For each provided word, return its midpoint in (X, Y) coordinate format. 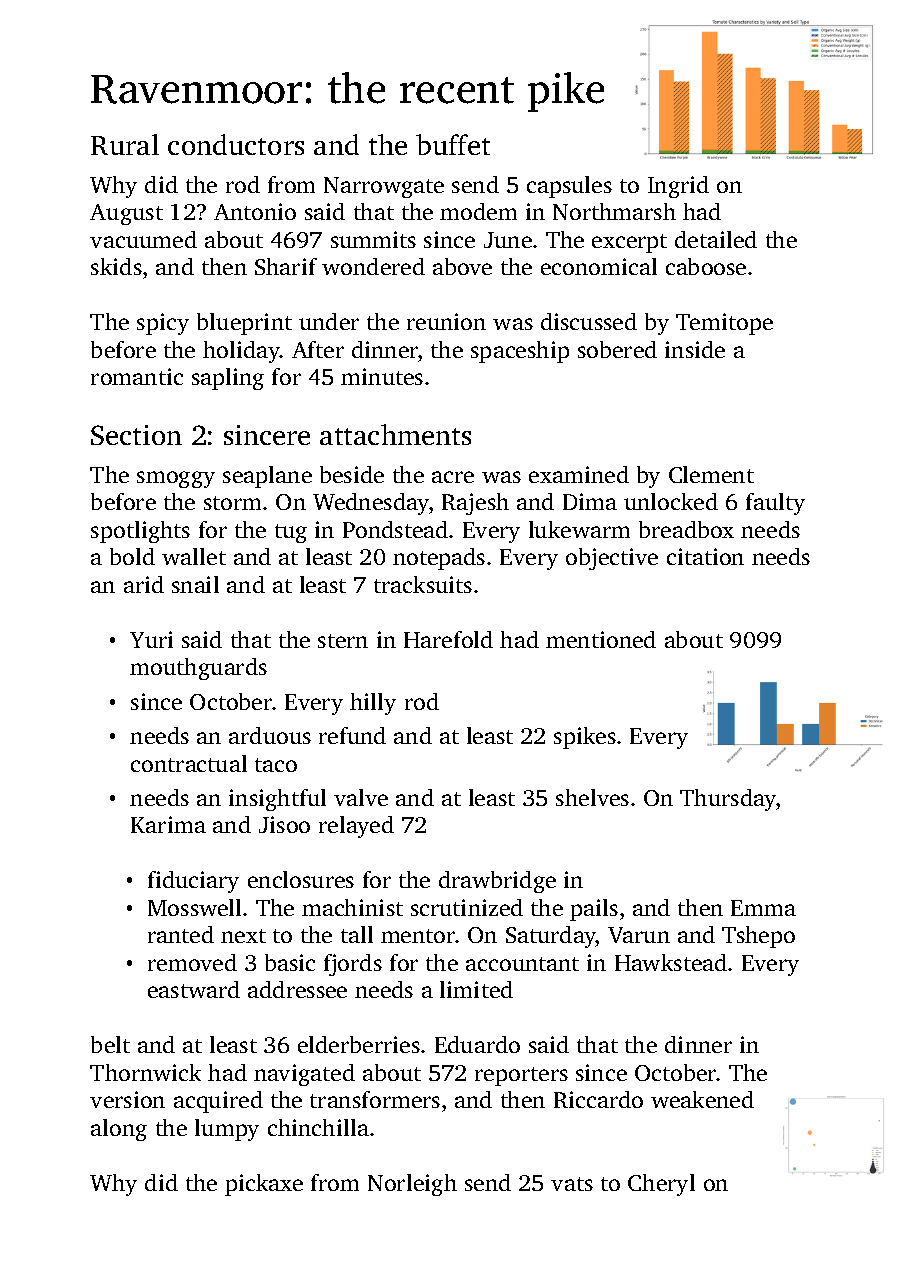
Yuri (151, 639)
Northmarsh (614, 211)
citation (705, 556)
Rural (125, 144)
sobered (617, 349)
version (127, 1099)
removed (192, 962)
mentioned (601, 639)
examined (579, 474)
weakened (702, 1099)
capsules (569, 187)
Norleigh (412, 1185)
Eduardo (477, 1044)
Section (136, 435)
